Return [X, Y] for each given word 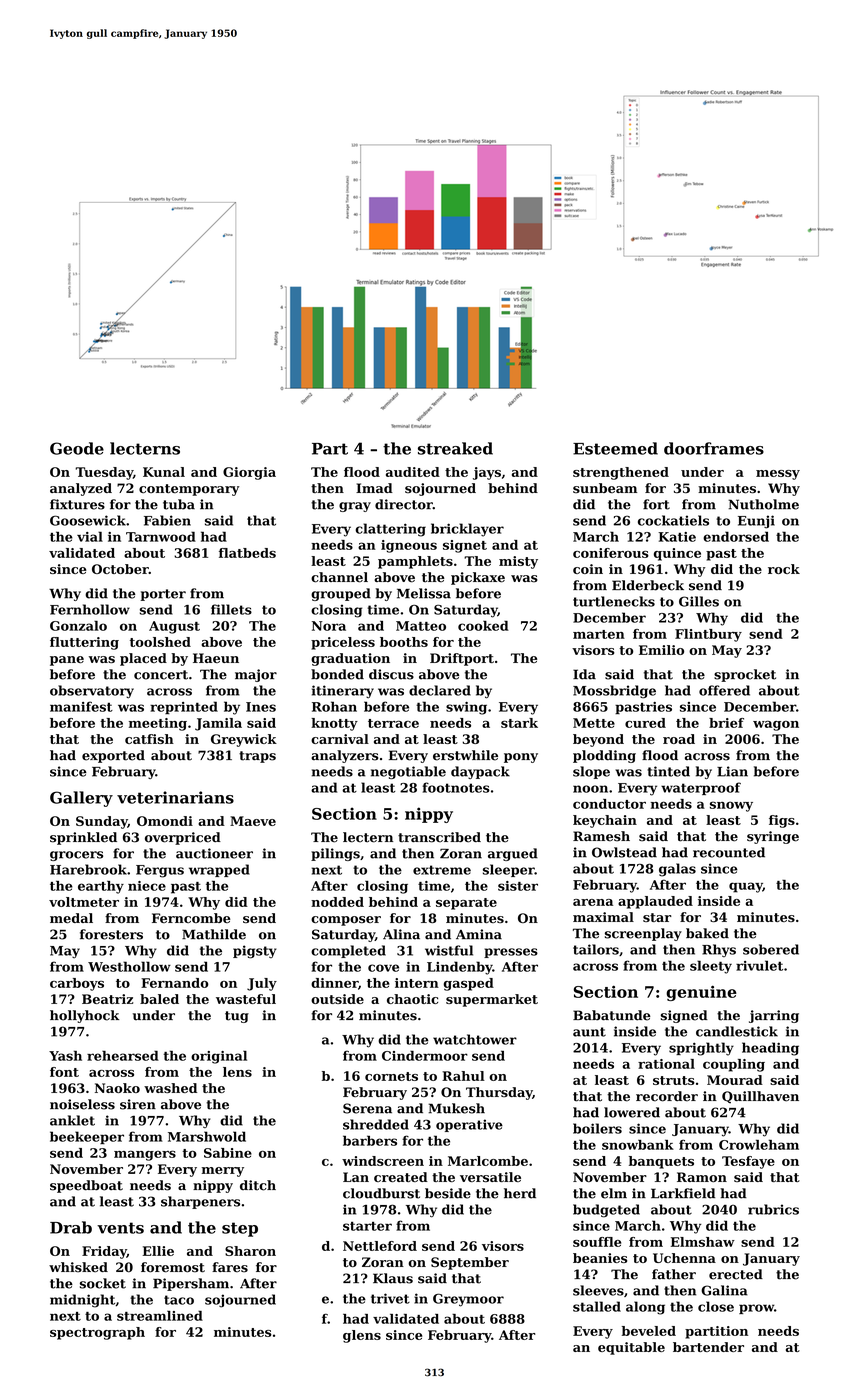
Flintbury [708, 635]
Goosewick [88, 520]
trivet [390, 1298]
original [219, 1057]
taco [179, 1300]
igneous [409, 546]
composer [346, 921]
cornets [391, 1076]
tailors [596, 949]
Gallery [81, 799]
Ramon [702, 1177]
